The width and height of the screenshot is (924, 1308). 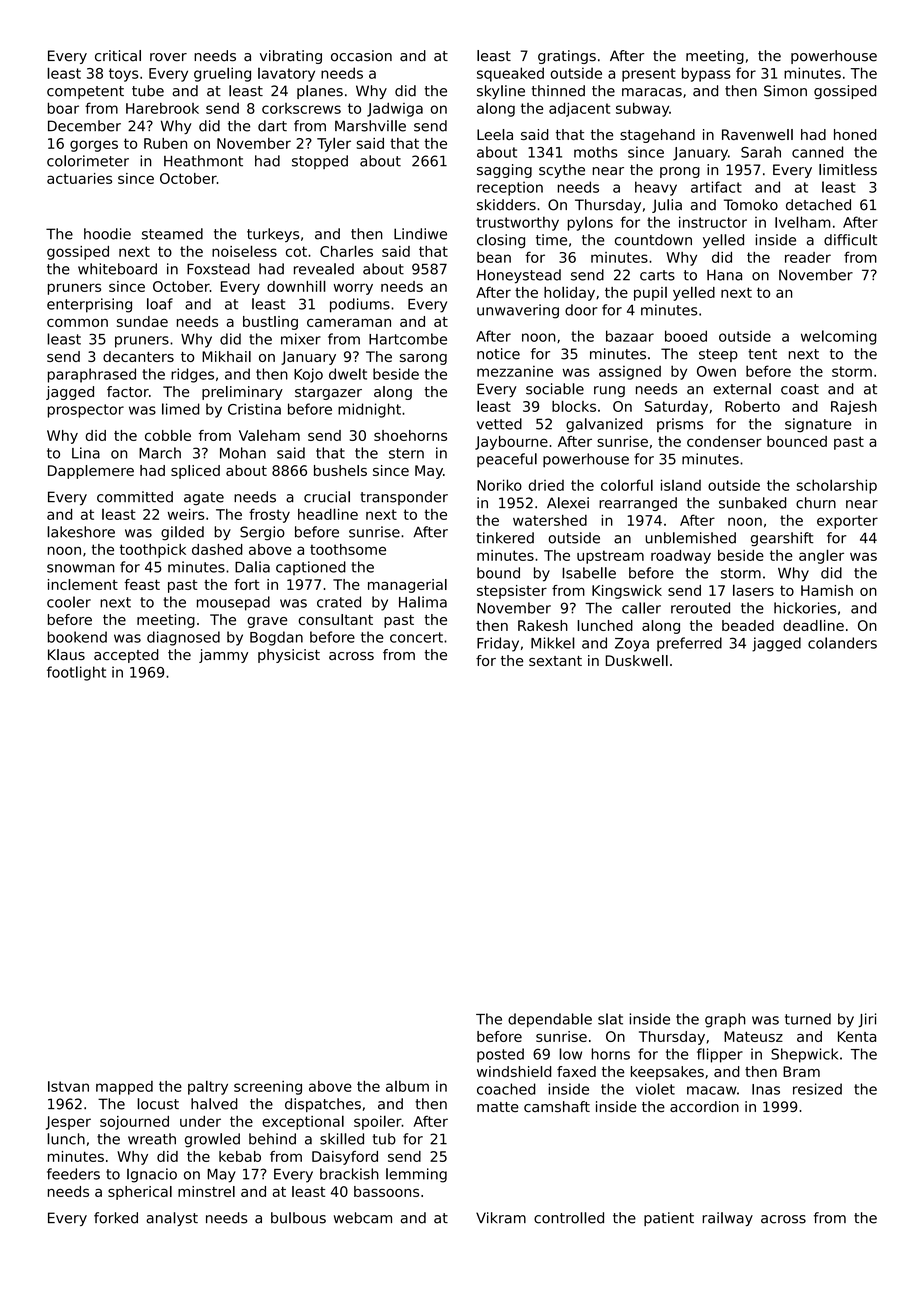 I want to click on mapped, so click(x=124, y=1088).
